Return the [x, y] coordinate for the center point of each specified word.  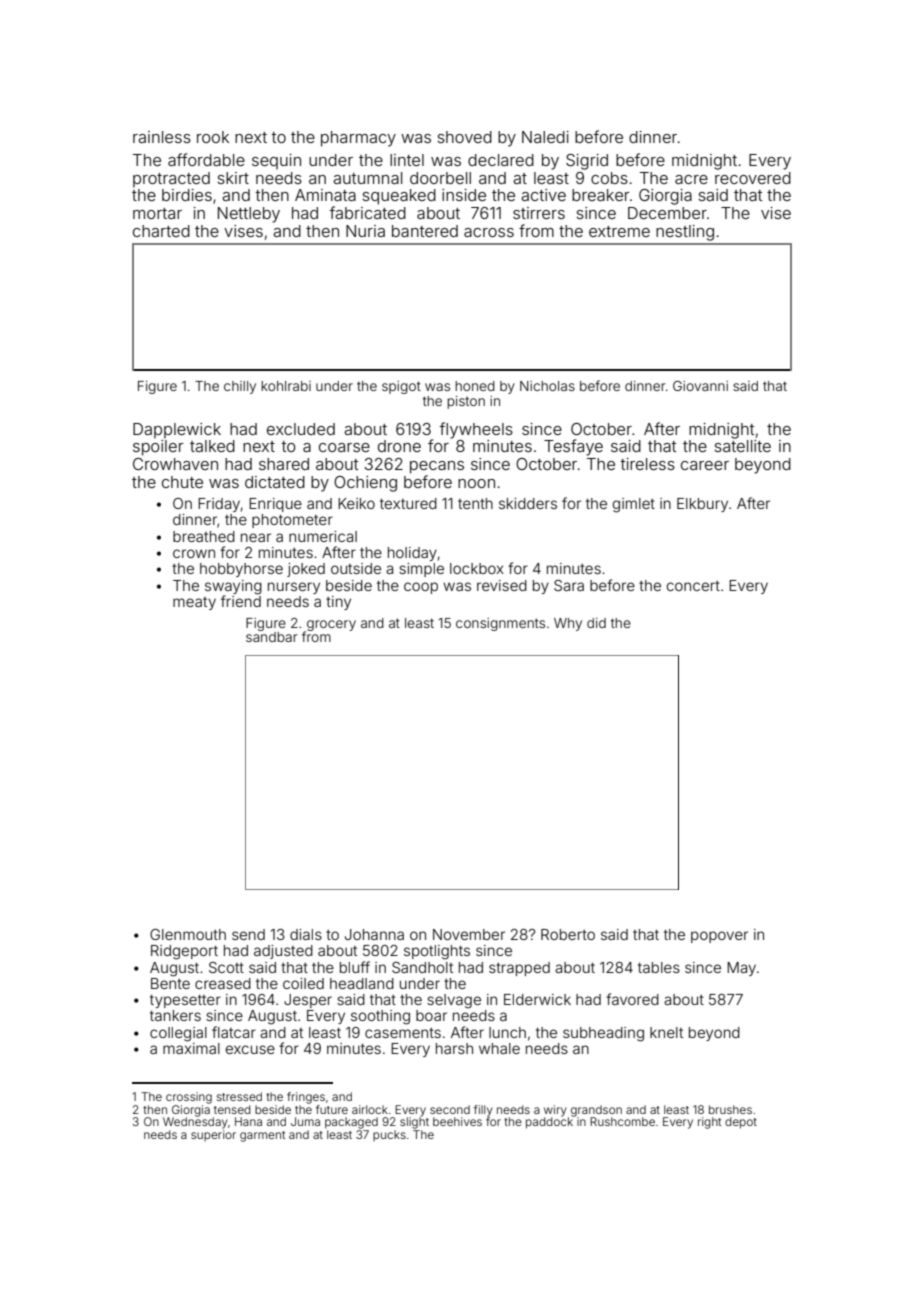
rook [213, 137]
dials [306, 934]
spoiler [158, 448]
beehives [457, 1121]
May [741, 969]
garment [262, 1136]
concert [693, 586]
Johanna [374, 934]
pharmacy [358, 139]
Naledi [545, 137]
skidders [528, 503]
